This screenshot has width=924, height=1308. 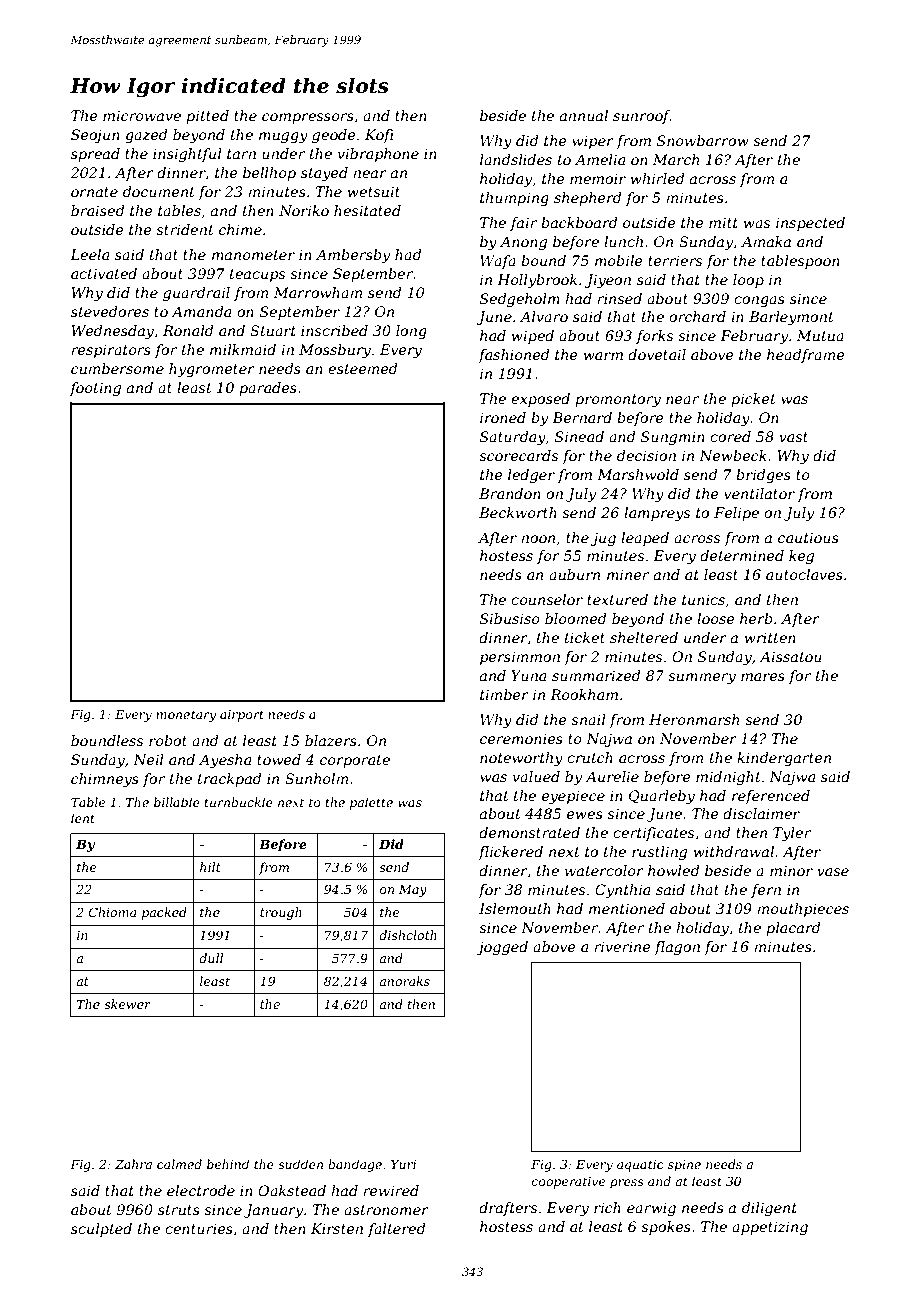 I want to click on scorecards, so click(x=518, y=455).
